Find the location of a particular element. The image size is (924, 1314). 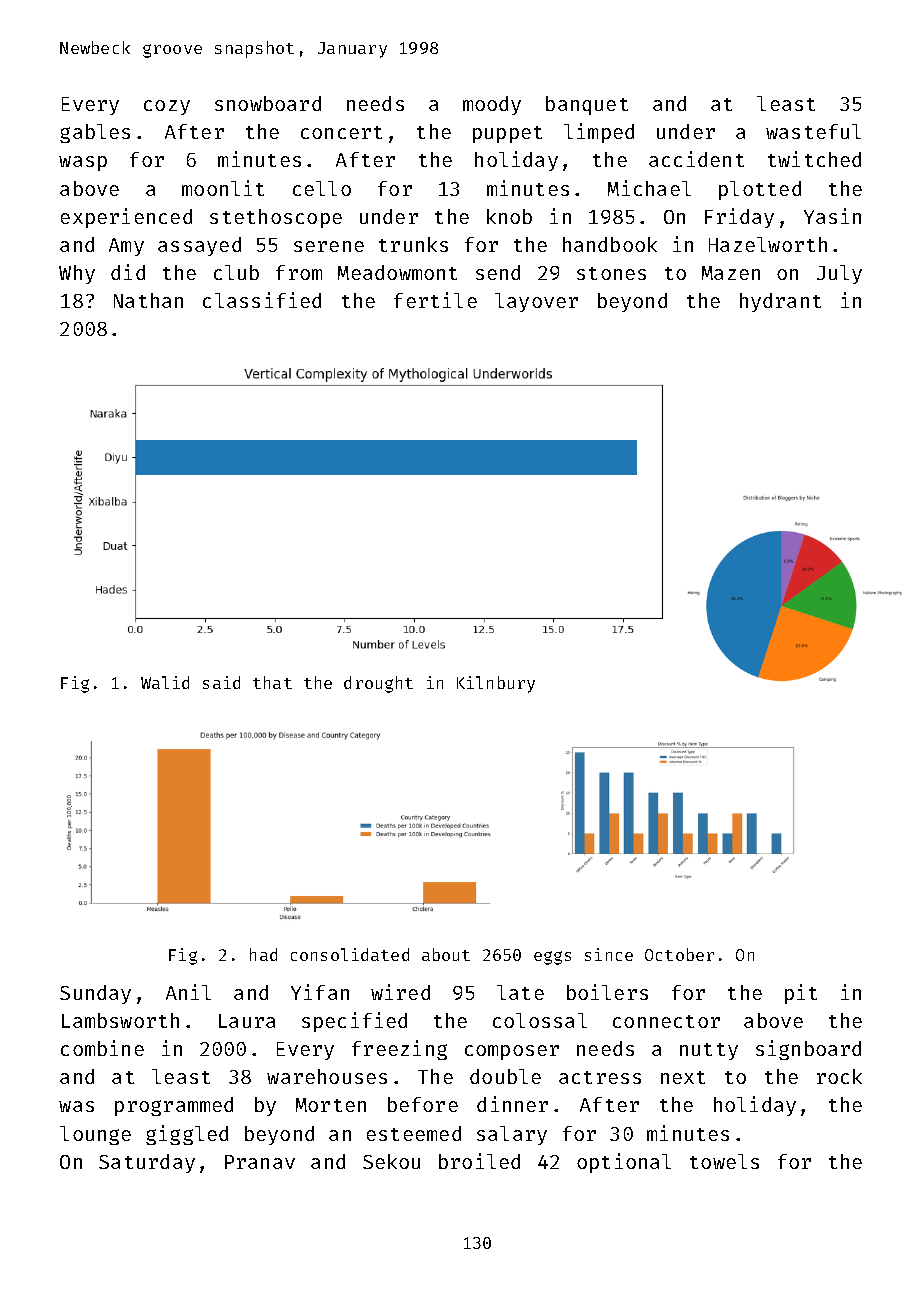

Pranav is located at coordinates (260, 1162).
